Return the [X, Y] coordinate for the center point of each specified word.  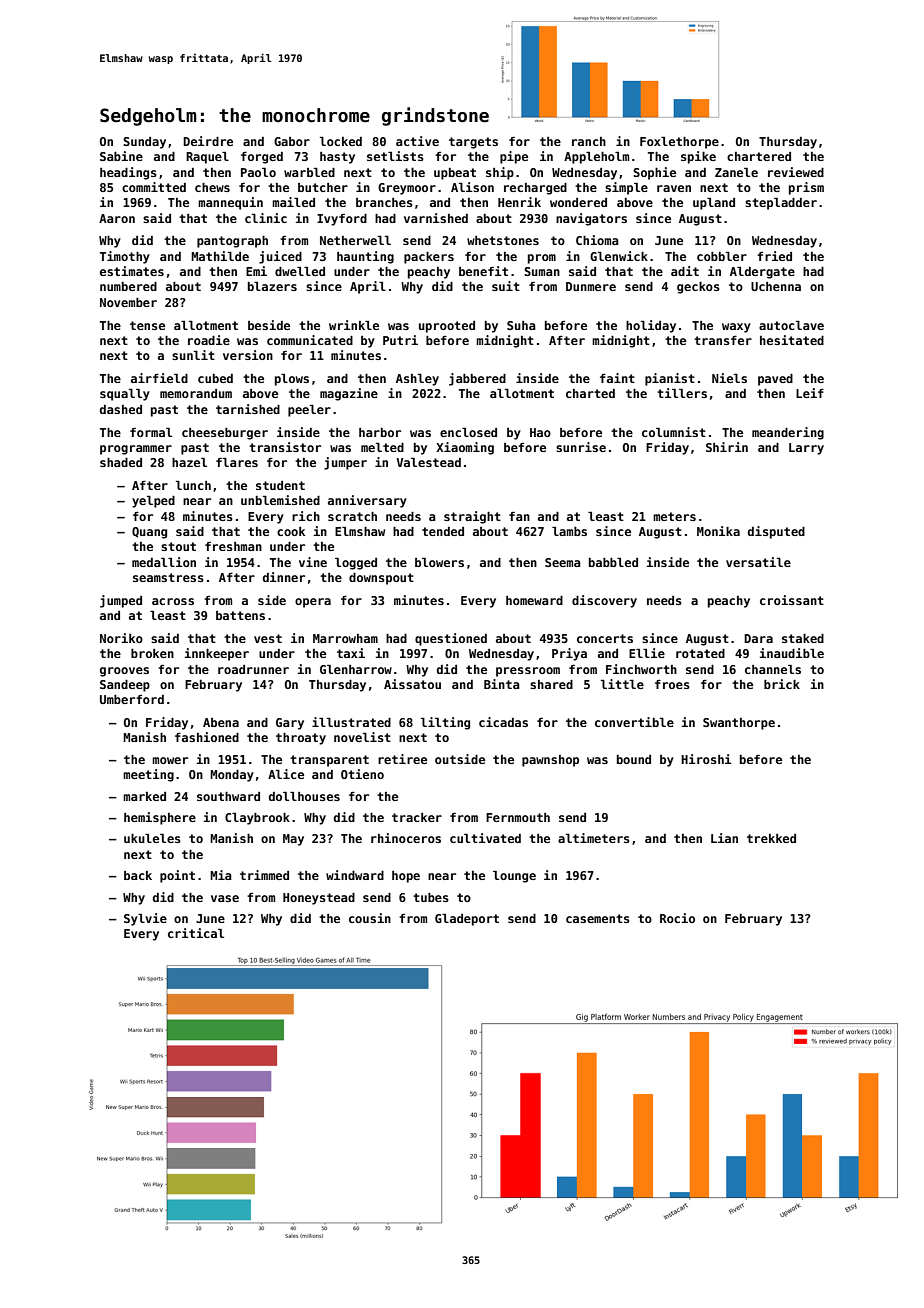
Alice [286, 774]
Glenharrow [356, 669]
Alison [472, 187]
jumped [121, 601]
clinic [266, 218]
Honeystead [319, 899]
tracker [417, 817]
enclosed [468, 432]
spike [698, 157]
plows [292, 379]
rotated [700, 653]
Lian [724, 838]
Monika [718, 531]
